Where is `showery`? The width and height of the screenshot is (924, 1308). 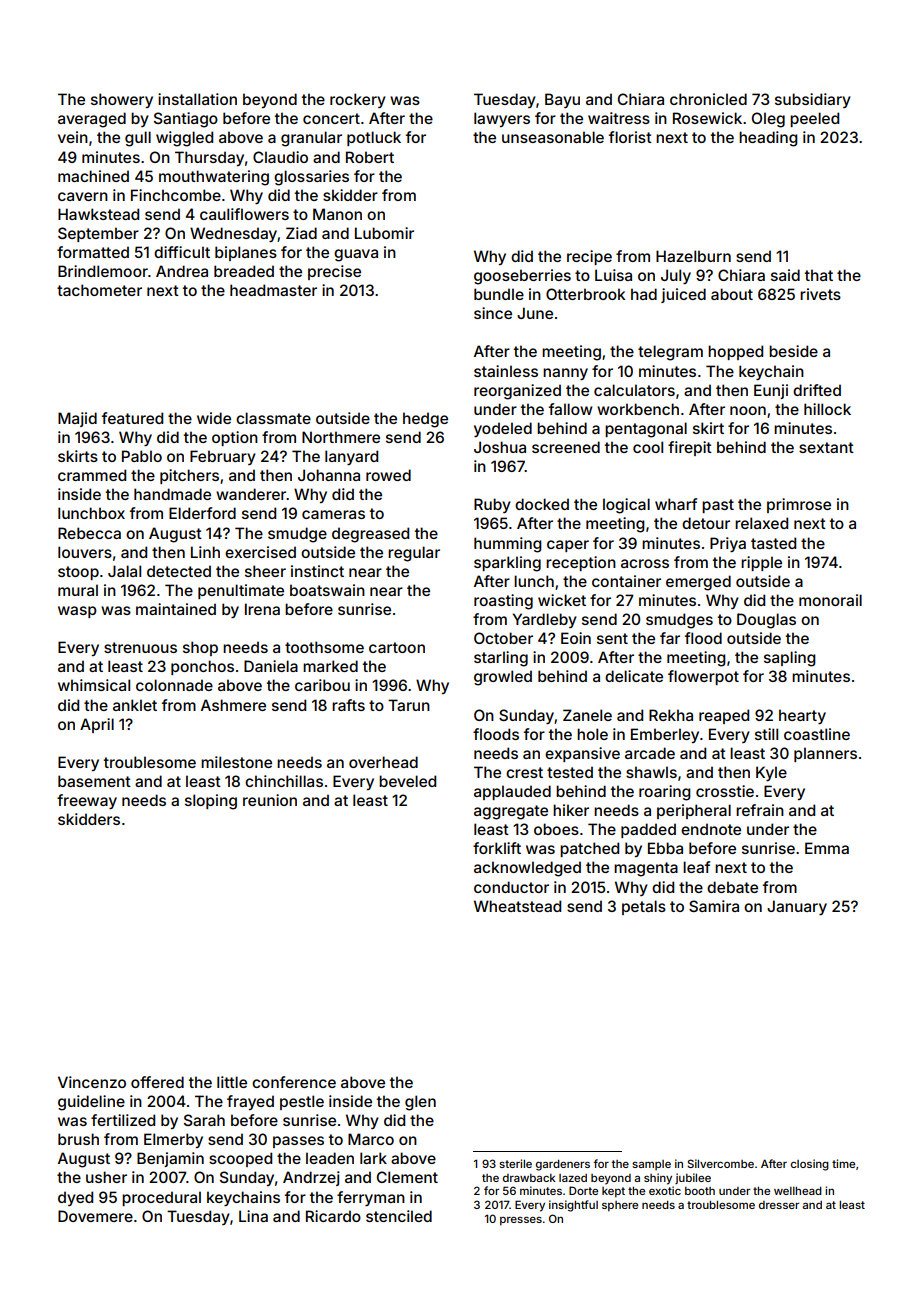
showery is located at coordinates (122, 100).
